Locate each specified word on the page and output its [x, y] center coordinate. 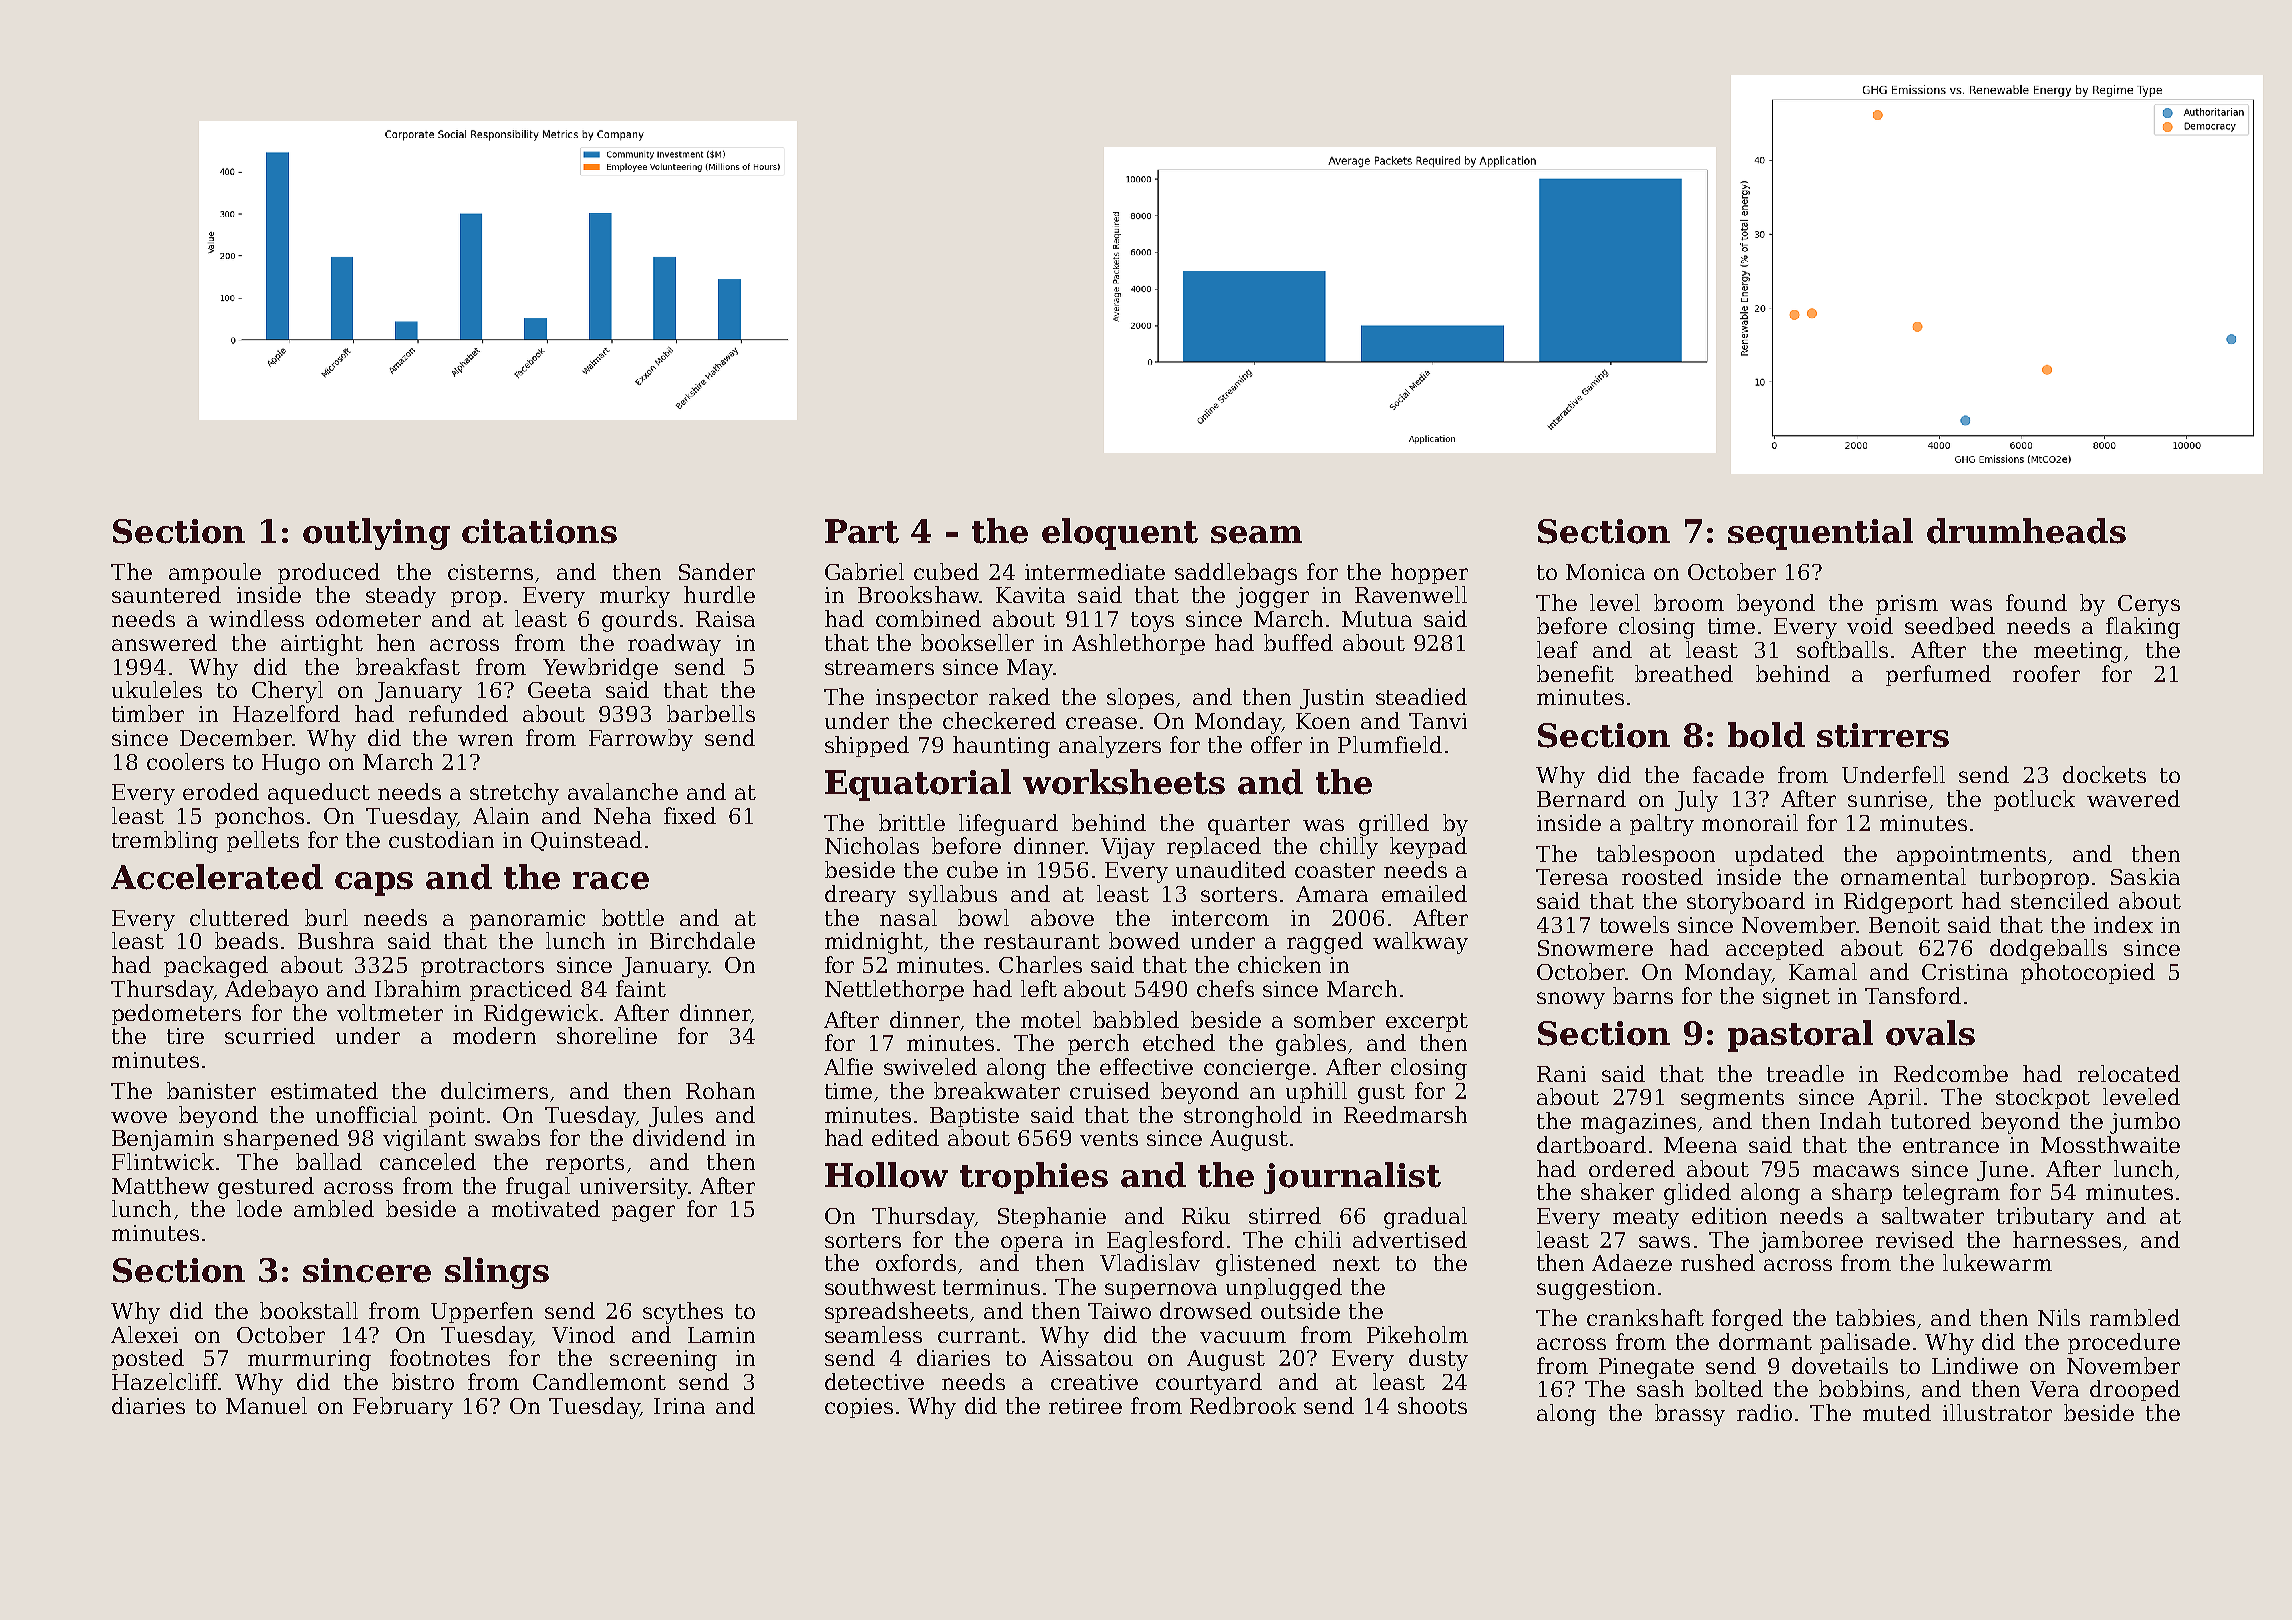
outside [1300, 1310]
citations [539, 531]
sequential [1820, 534]
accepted [1775, 949]
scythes [683, 1313]
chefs [1225, 988]
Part [862, 531]
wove [139, 1117]
